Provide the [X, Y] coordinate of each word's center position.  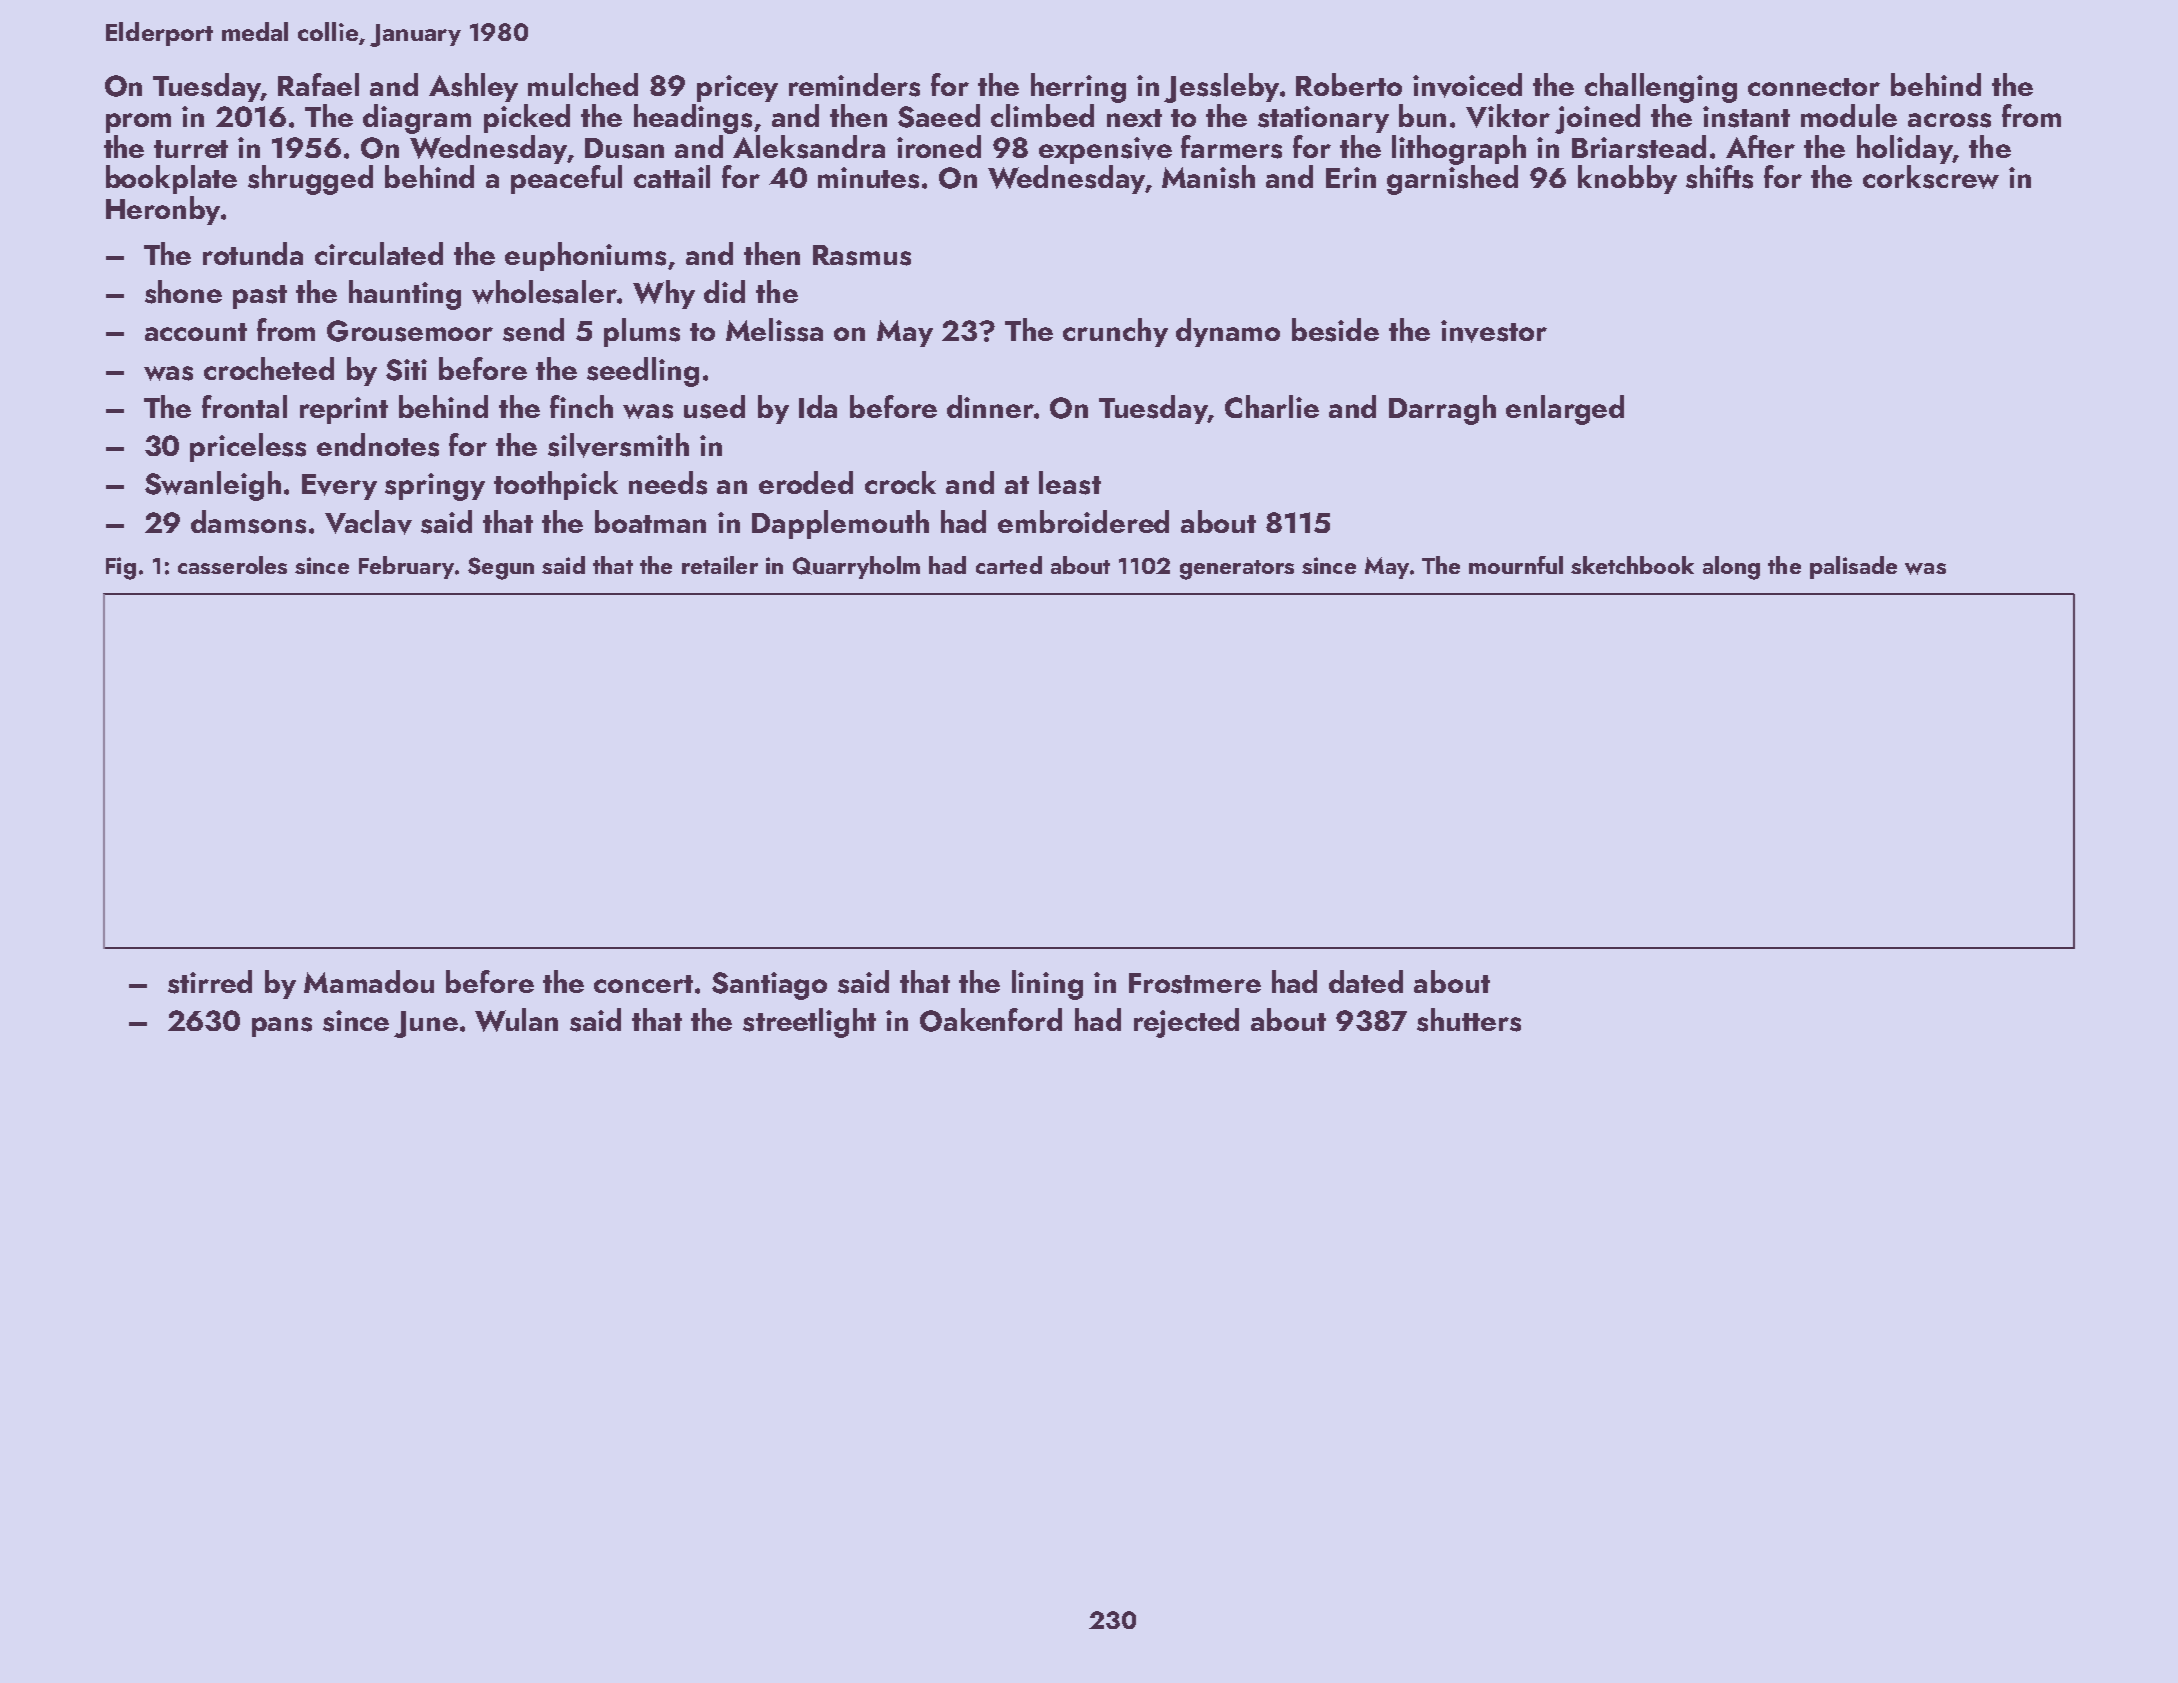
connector [1814, 87]
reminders [854, 85]
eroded [806, 482]
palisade [1853, 567]
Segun [501, 568]
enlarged [1565, 410]
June [426, 1024]
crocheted [269, 368]
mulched [583, 84]
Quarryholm [856, 567]
